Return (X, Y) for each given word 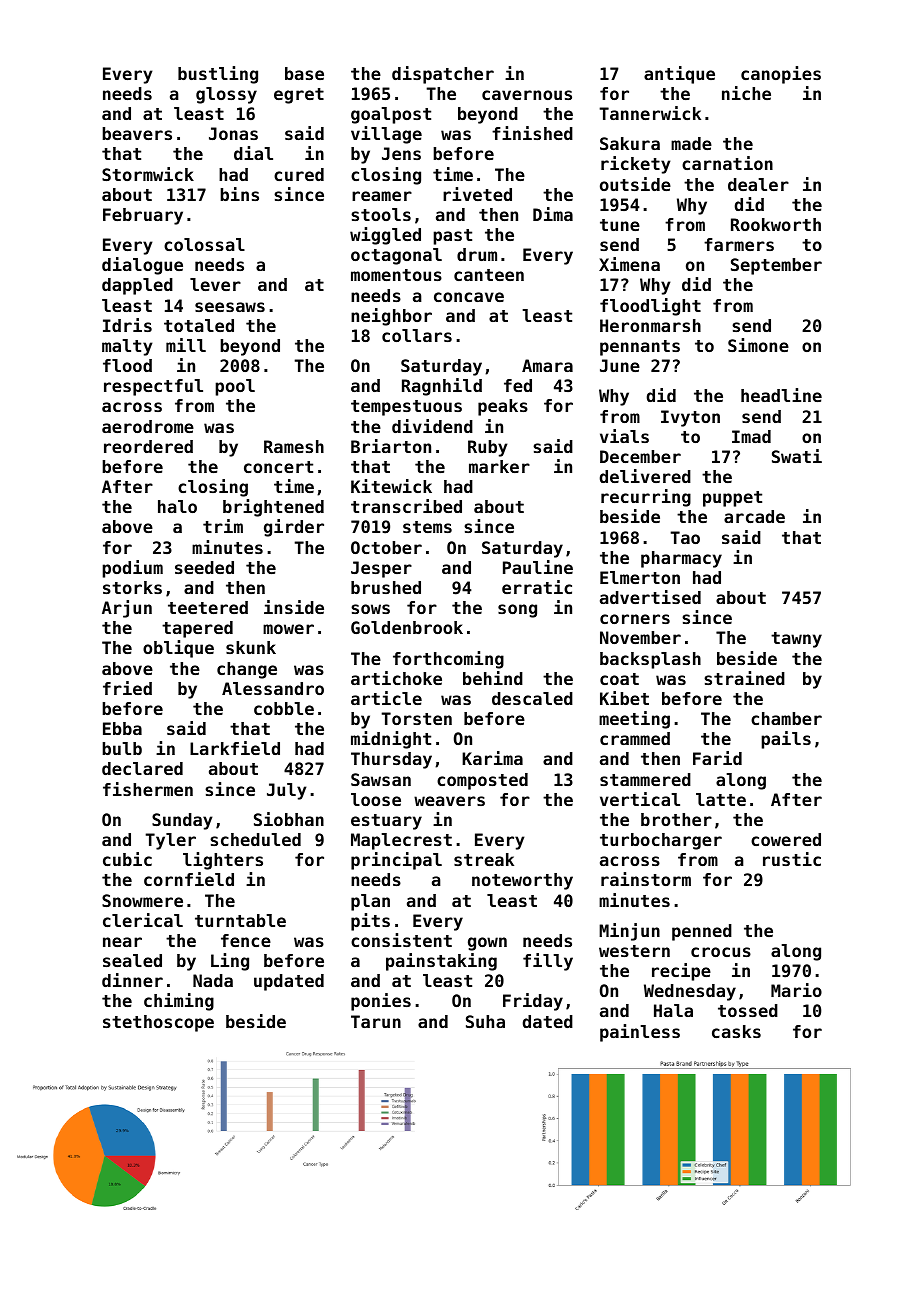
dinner (132, 980)
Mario (796, 990)
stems (427, 527)
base (304, 73)
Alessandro (273, 688)
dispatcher (443, 75)
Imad (751, 436)
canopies (781, 75)
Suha (485, 1021)
